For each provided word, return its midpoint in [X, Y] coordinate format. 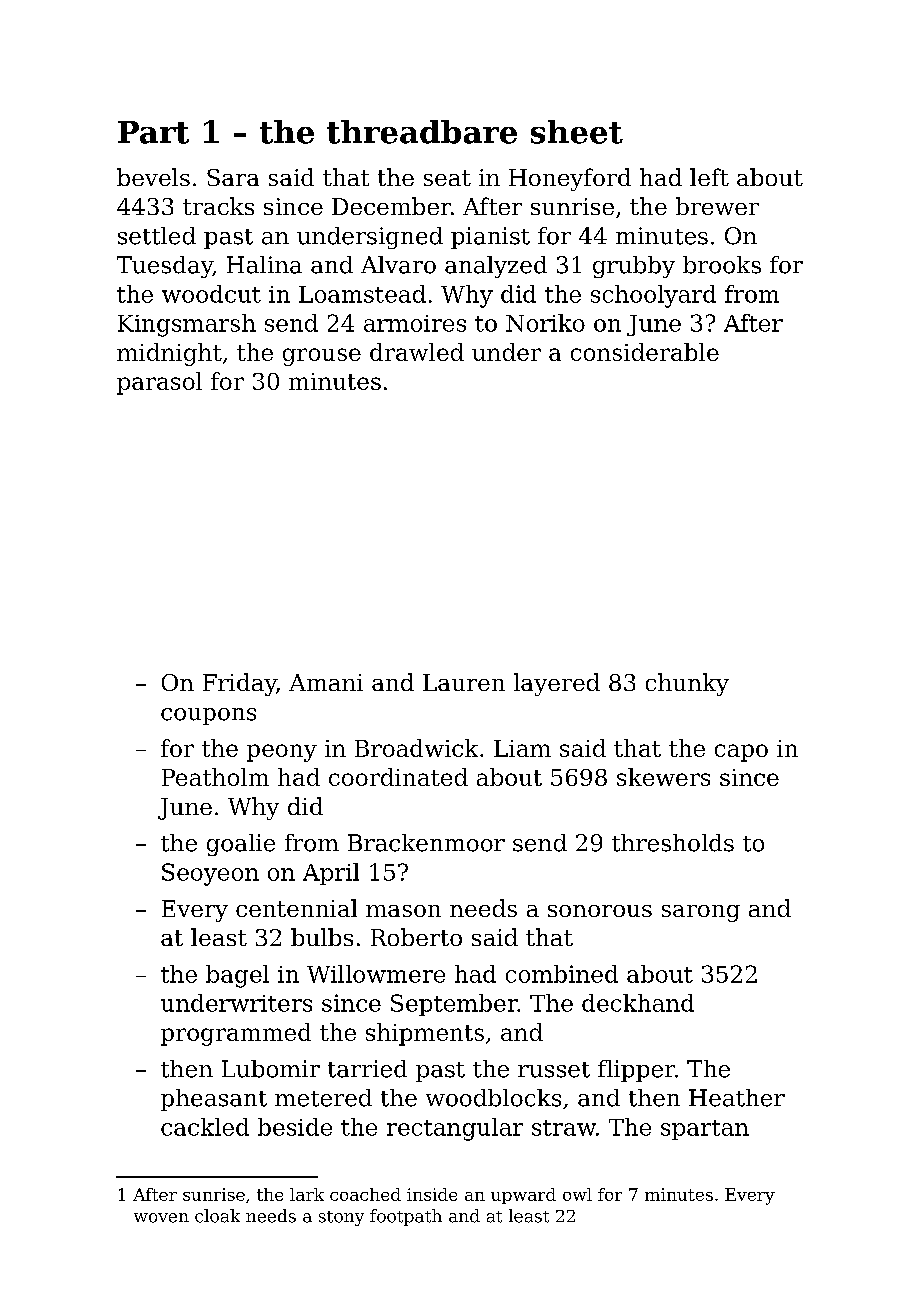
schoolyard [653, 296]
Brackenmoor [426, 843]
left [709, 177]
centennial [296, 908]
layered [557, 684]
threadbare [422, 132]
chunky [687, 684]
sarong [701, 913]
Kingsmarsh [187, 325]
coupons [208, 716]
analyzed [496, 267]
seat [447, 178]
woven [161, 1218]
